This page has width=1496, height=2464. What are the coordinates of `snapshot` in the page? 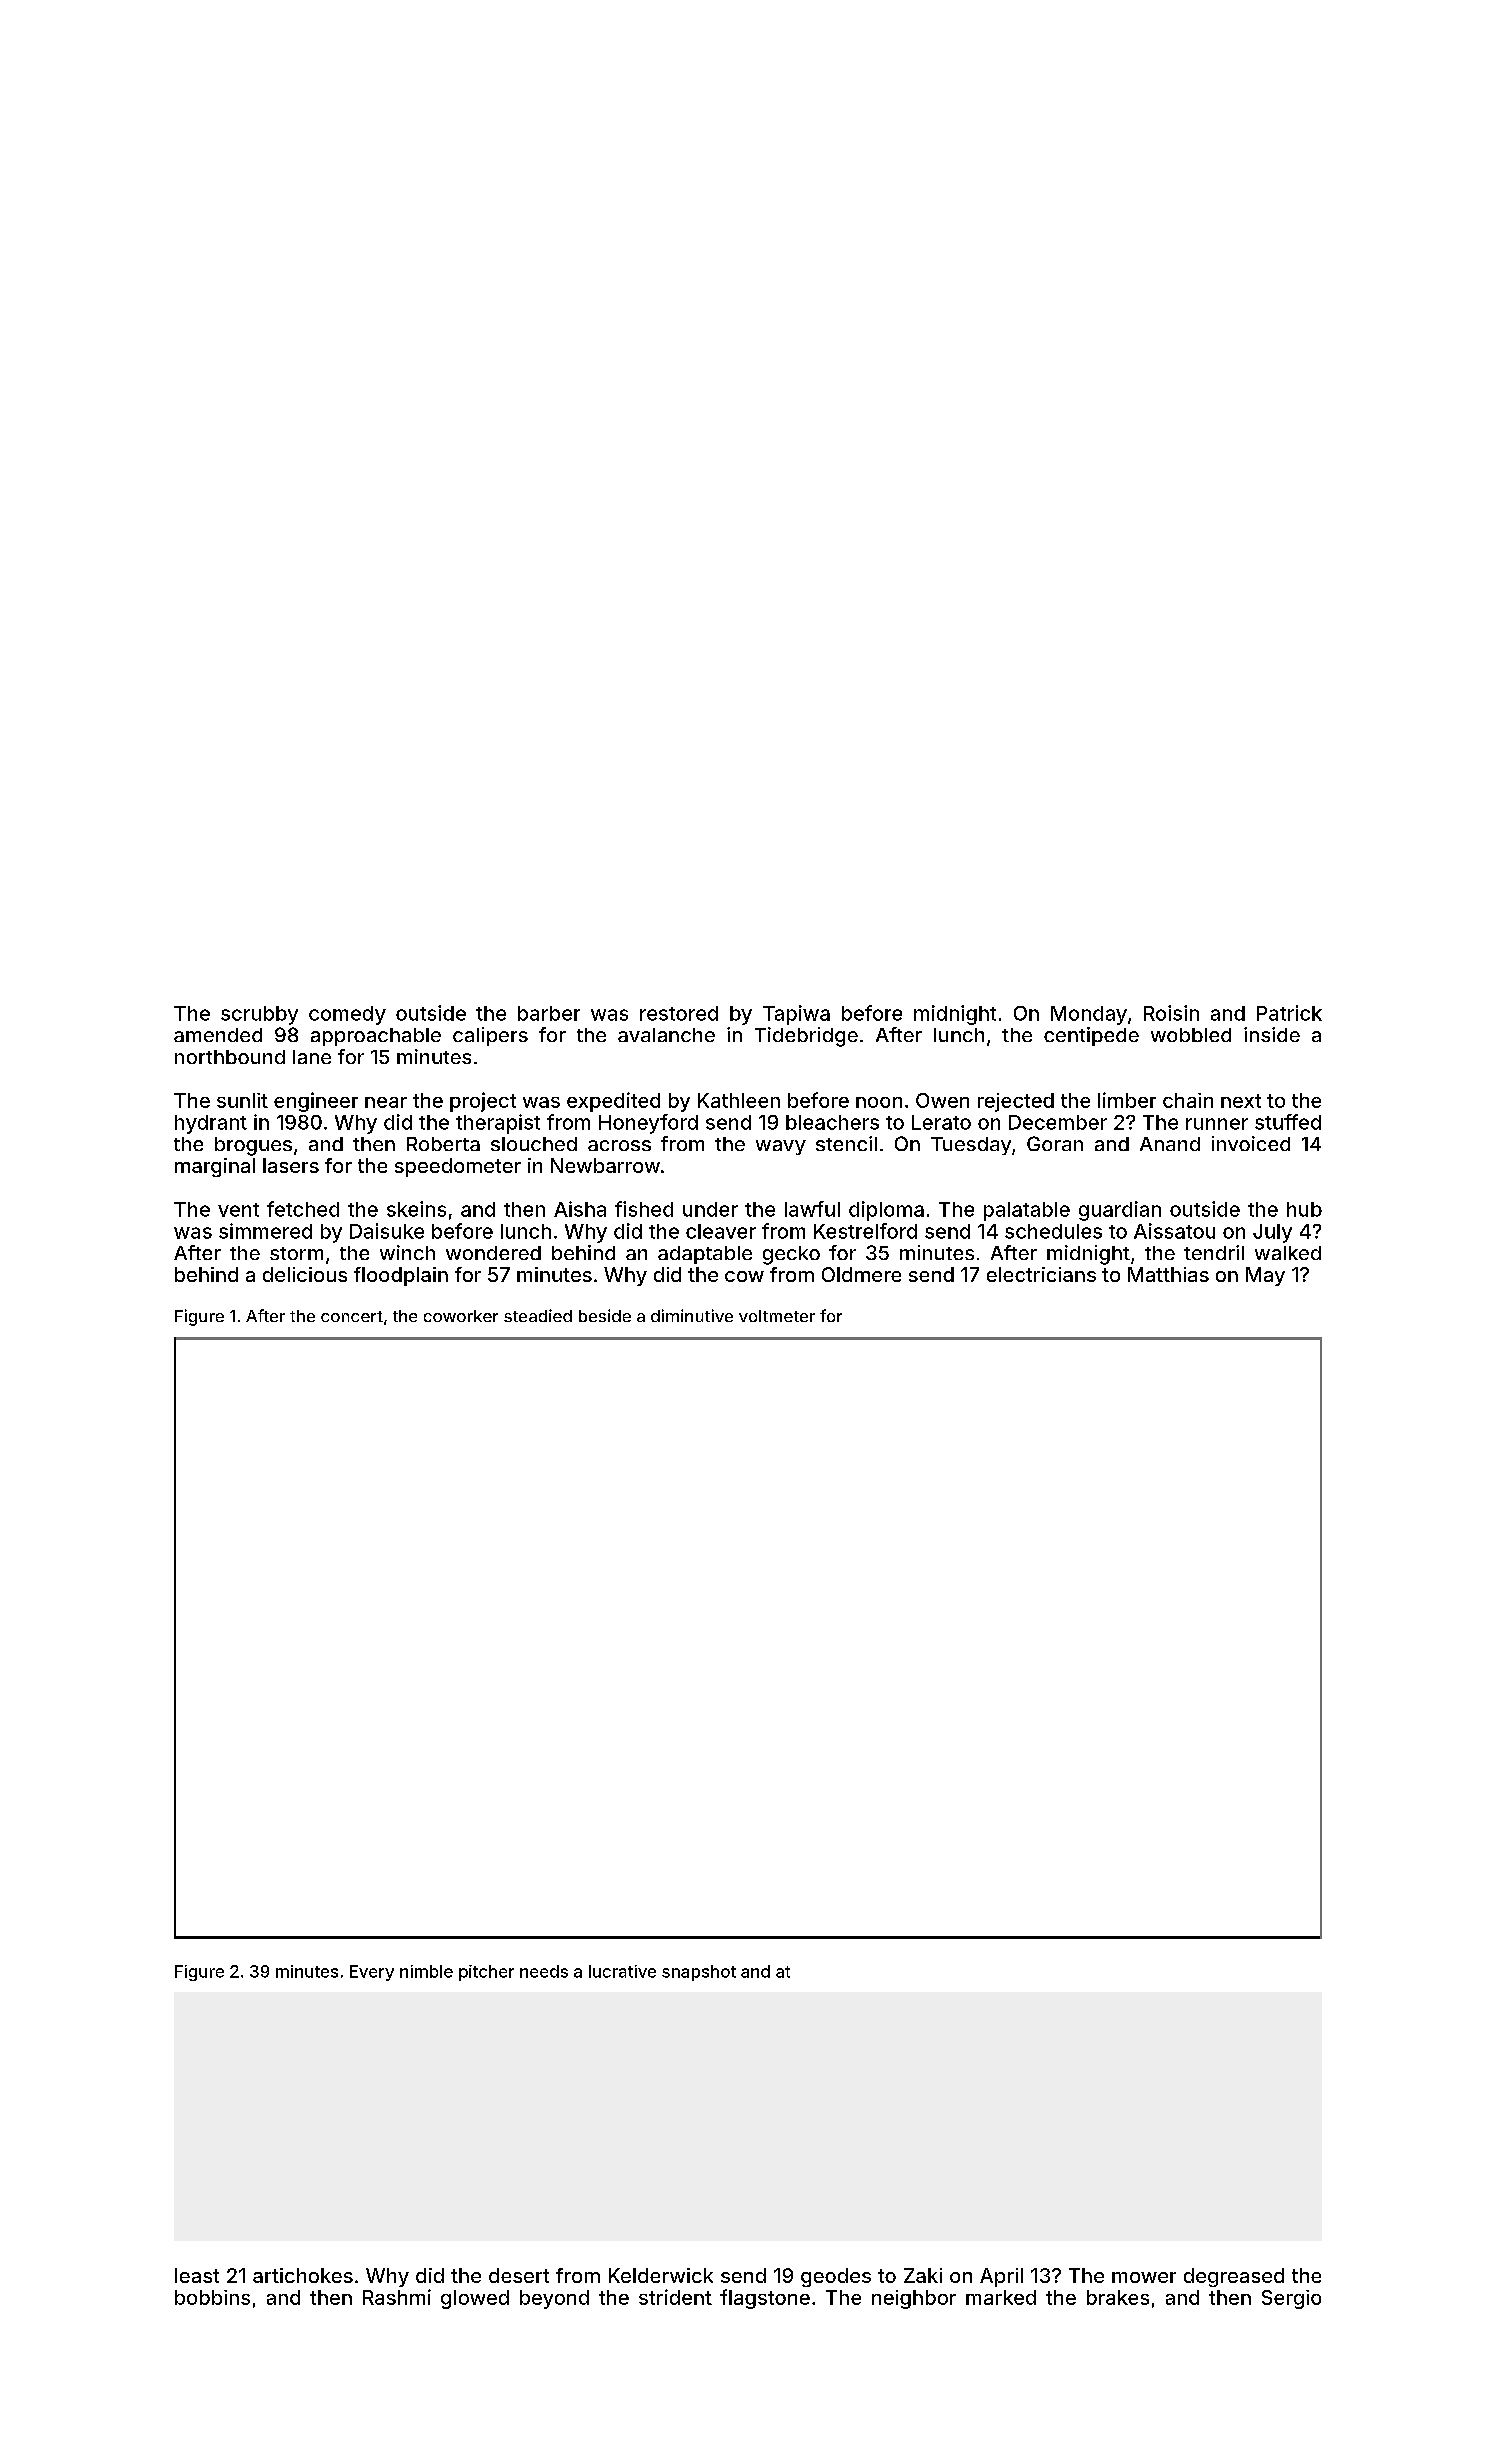 It's located at (699, 1973).
